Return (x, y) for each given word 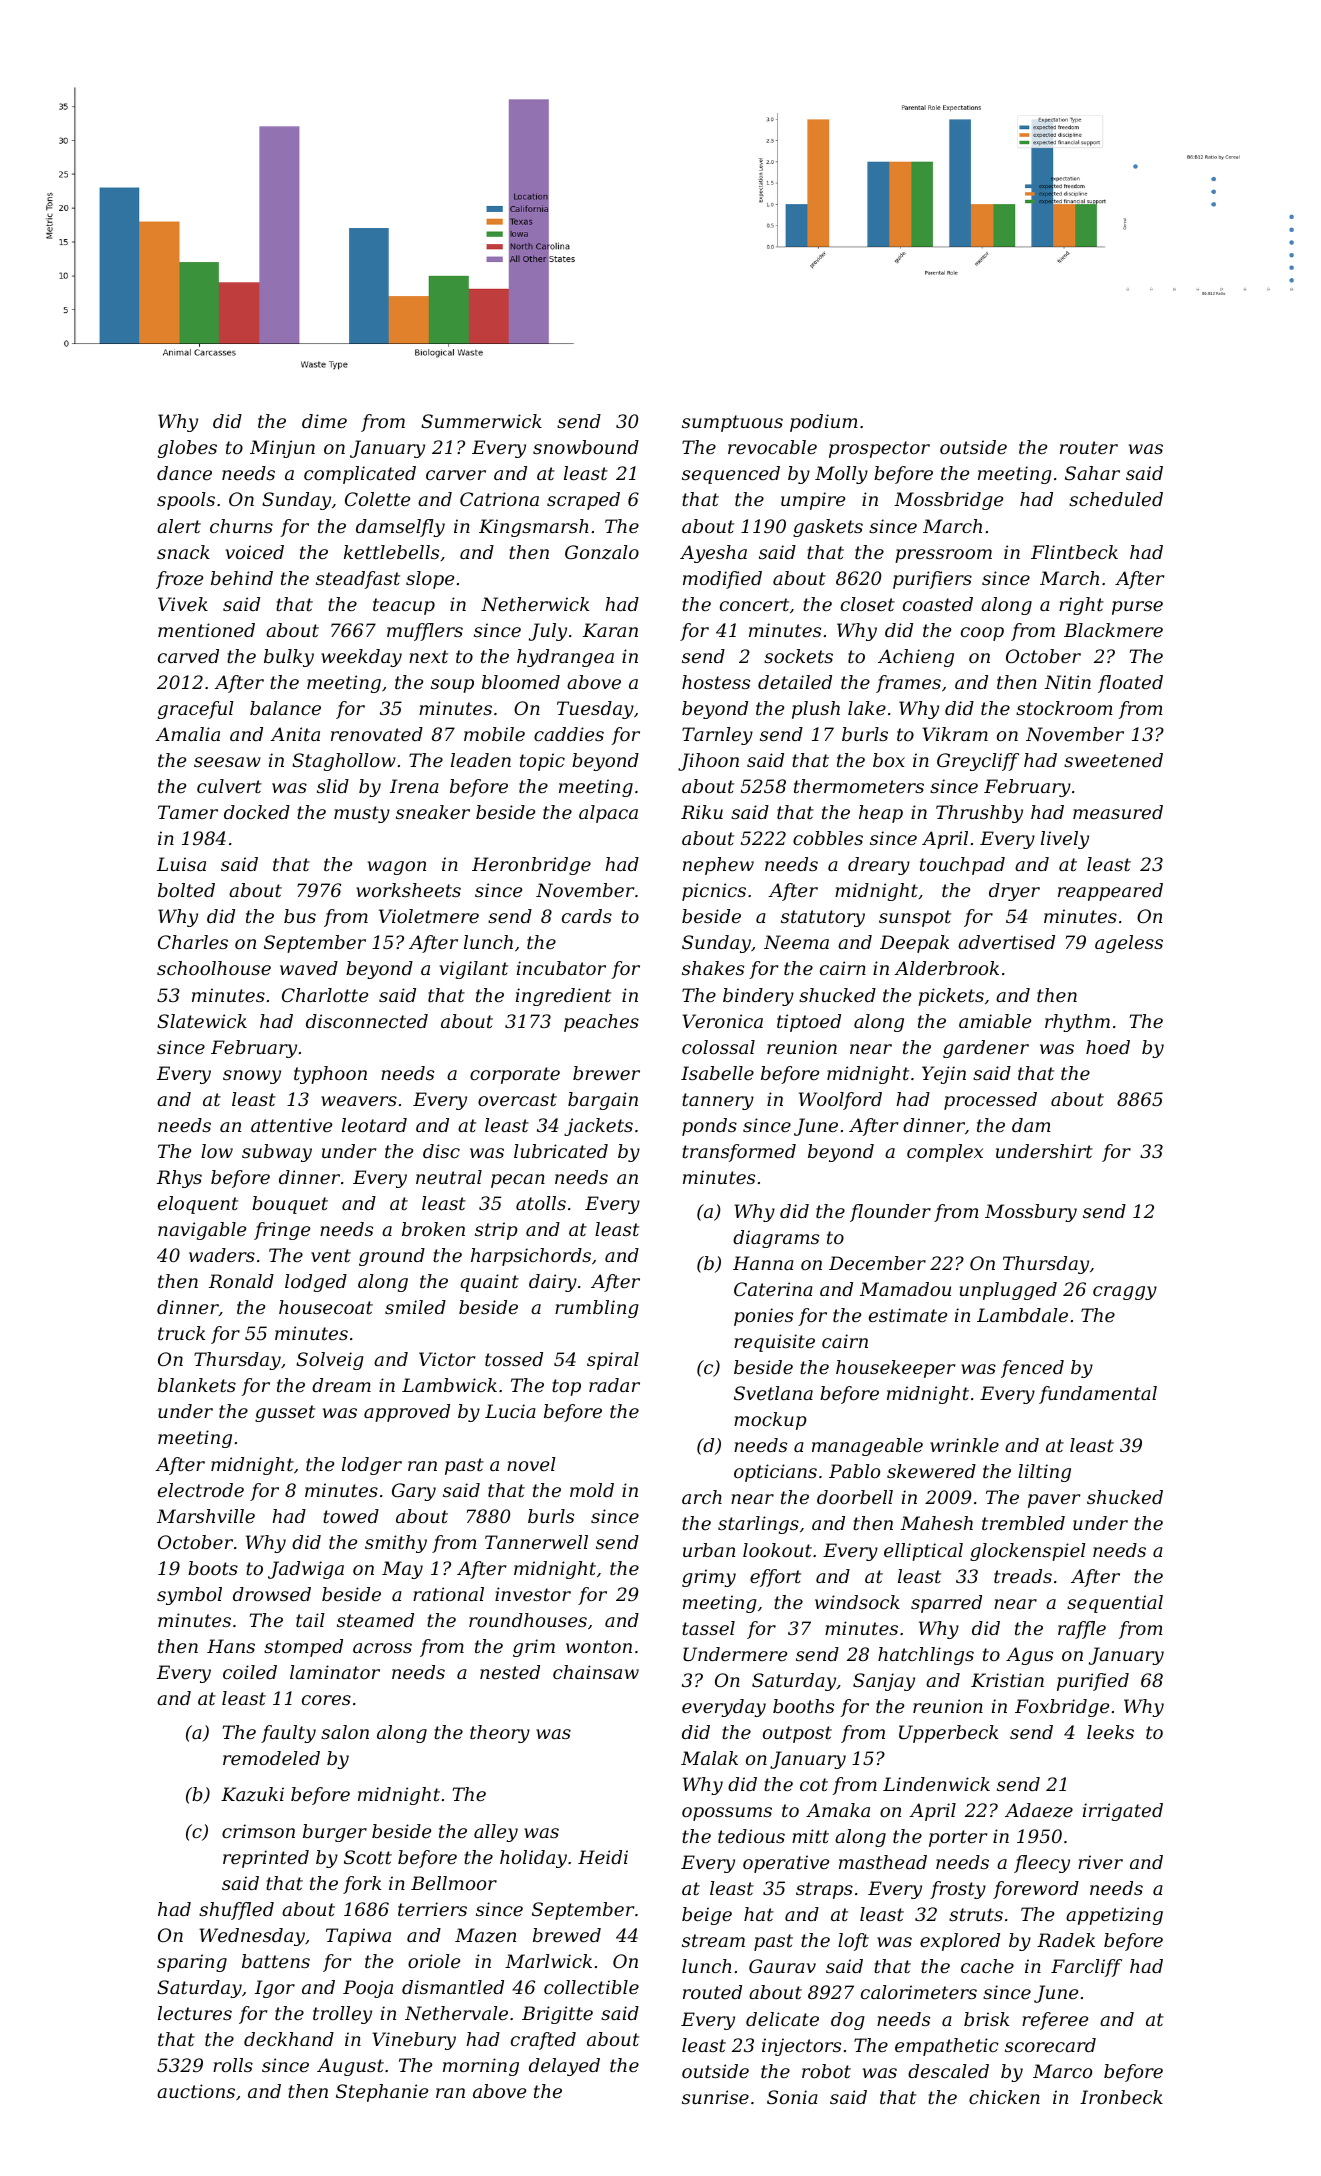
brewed (567, 1935)
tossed (514, 1359)
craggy (1125, 1293)
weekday (361, 658)
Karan (610, 630)
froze (179, 580)
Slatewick (202, 1021)
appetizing (1114, 1916)
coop (982, 634)
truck (181, 1333)
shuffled (236, 1911)
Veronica (722, 1021)
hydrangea (565, 658)
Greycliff (978, 762)
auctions (196, 2091)
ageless (1129, 944)
